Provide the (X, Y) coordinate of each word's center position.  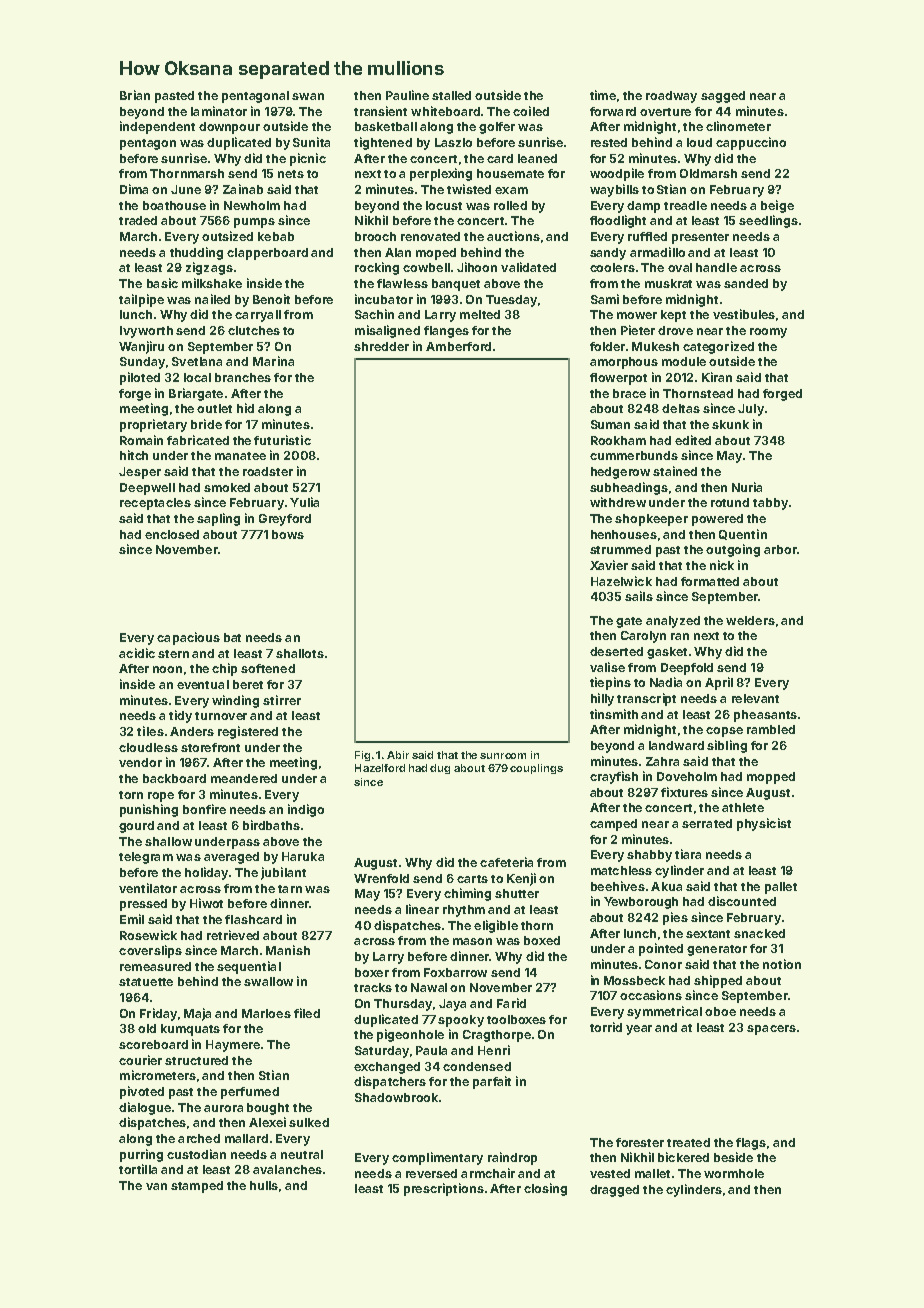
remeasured (155, 966)
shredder (381, 346)
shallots (300, 653)
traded (138, 220)
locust (444, 205)
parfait (492, 1082)
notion (782, 964)
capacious (188, 638)
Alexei (267, 1122)
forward (613, 111)
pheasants (765, 716)
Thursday (403, 1005)
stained (675, 471)
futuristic (282, 440)
